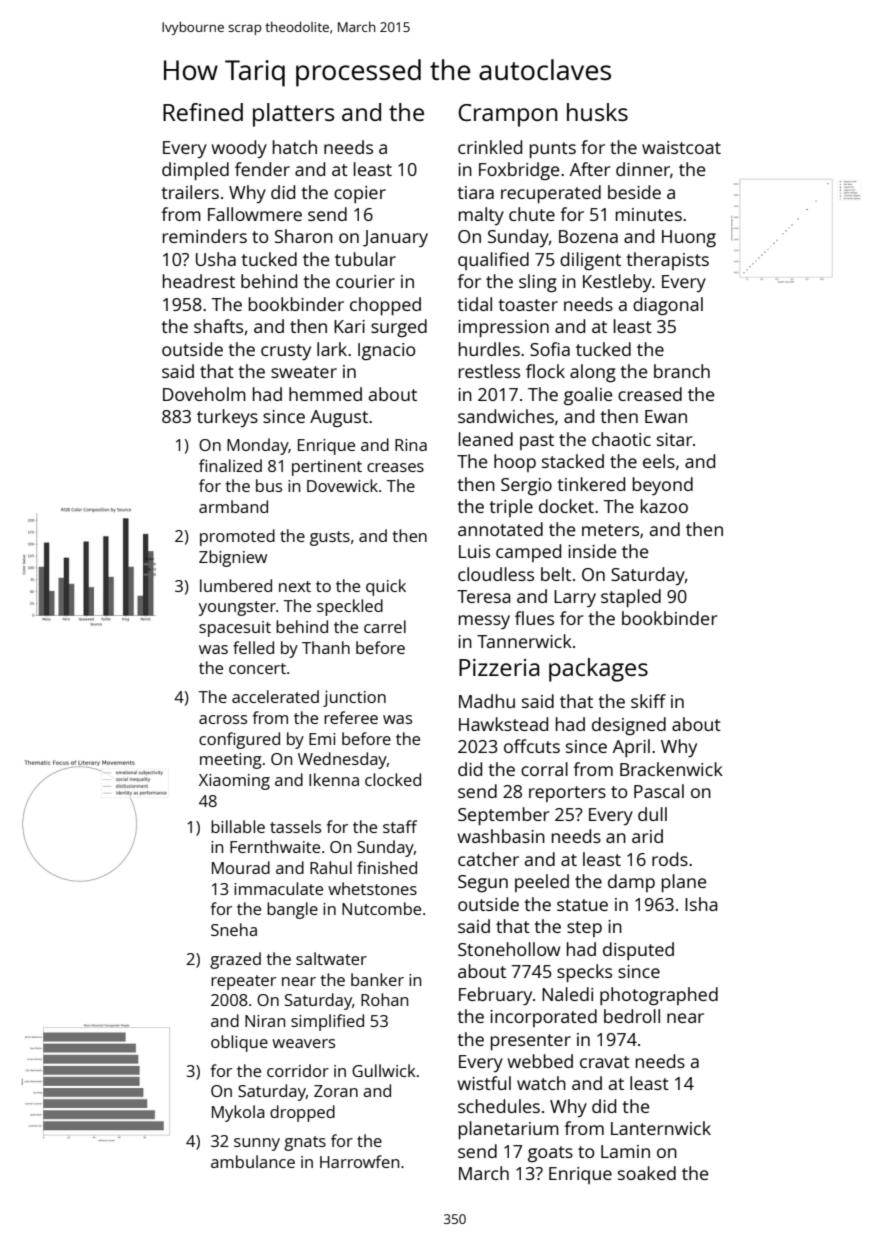 This page has height=1259, width=887. Describe the element at coordinates (386, 587) in the page. I see `quick` at that location.
